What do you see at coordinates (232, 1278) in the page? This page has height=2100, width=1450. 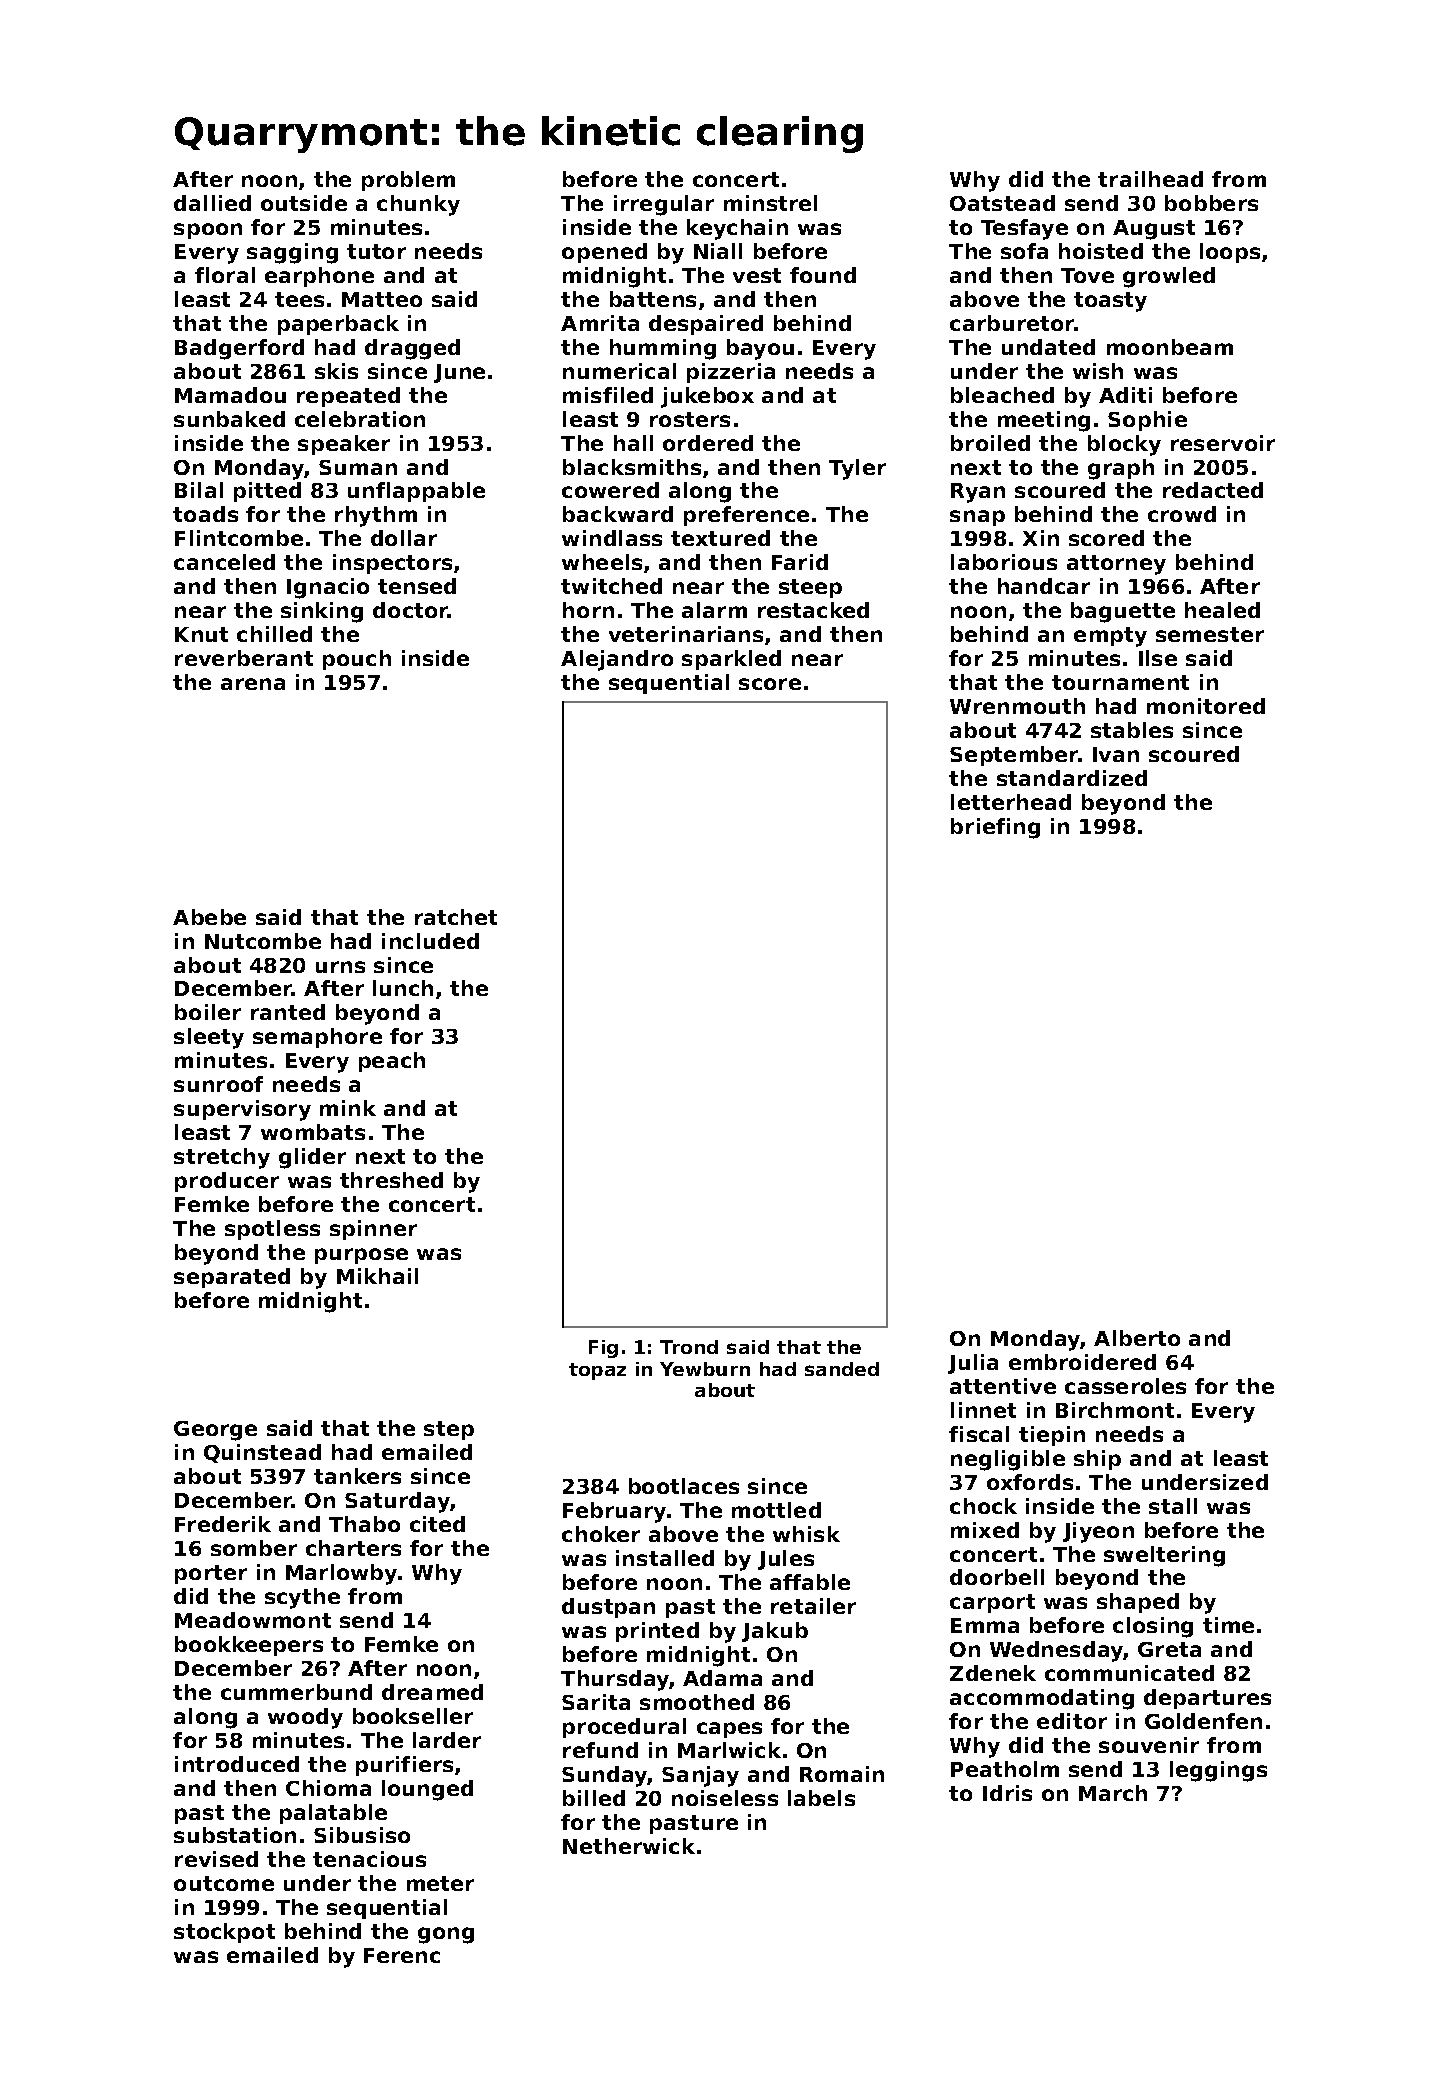 I see `separated` at bounding box center [232, 1278].
